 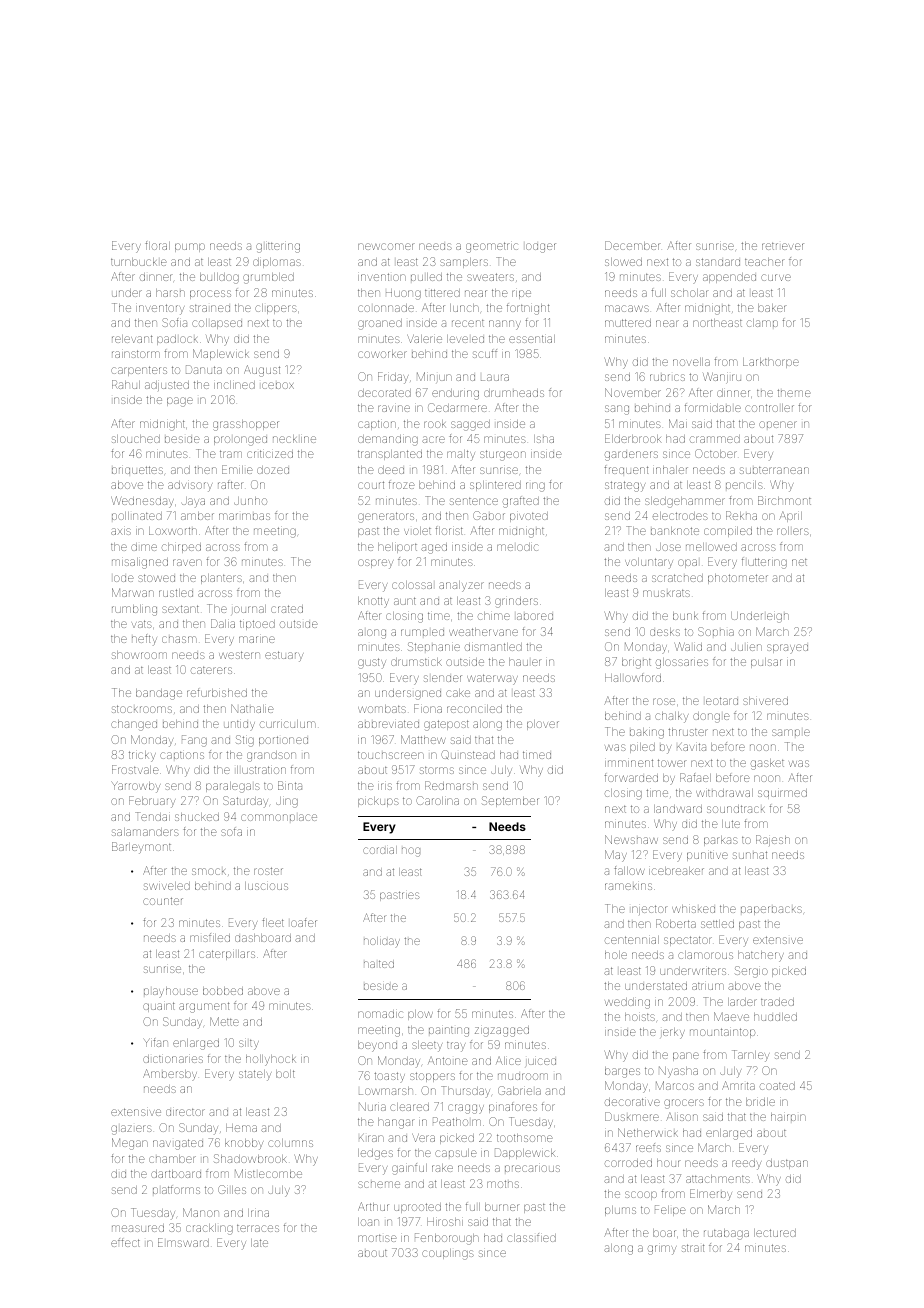 What do you see at coordinates (277, 263) in the page?
I see `diplomas` at bounding box center [277, 263].
